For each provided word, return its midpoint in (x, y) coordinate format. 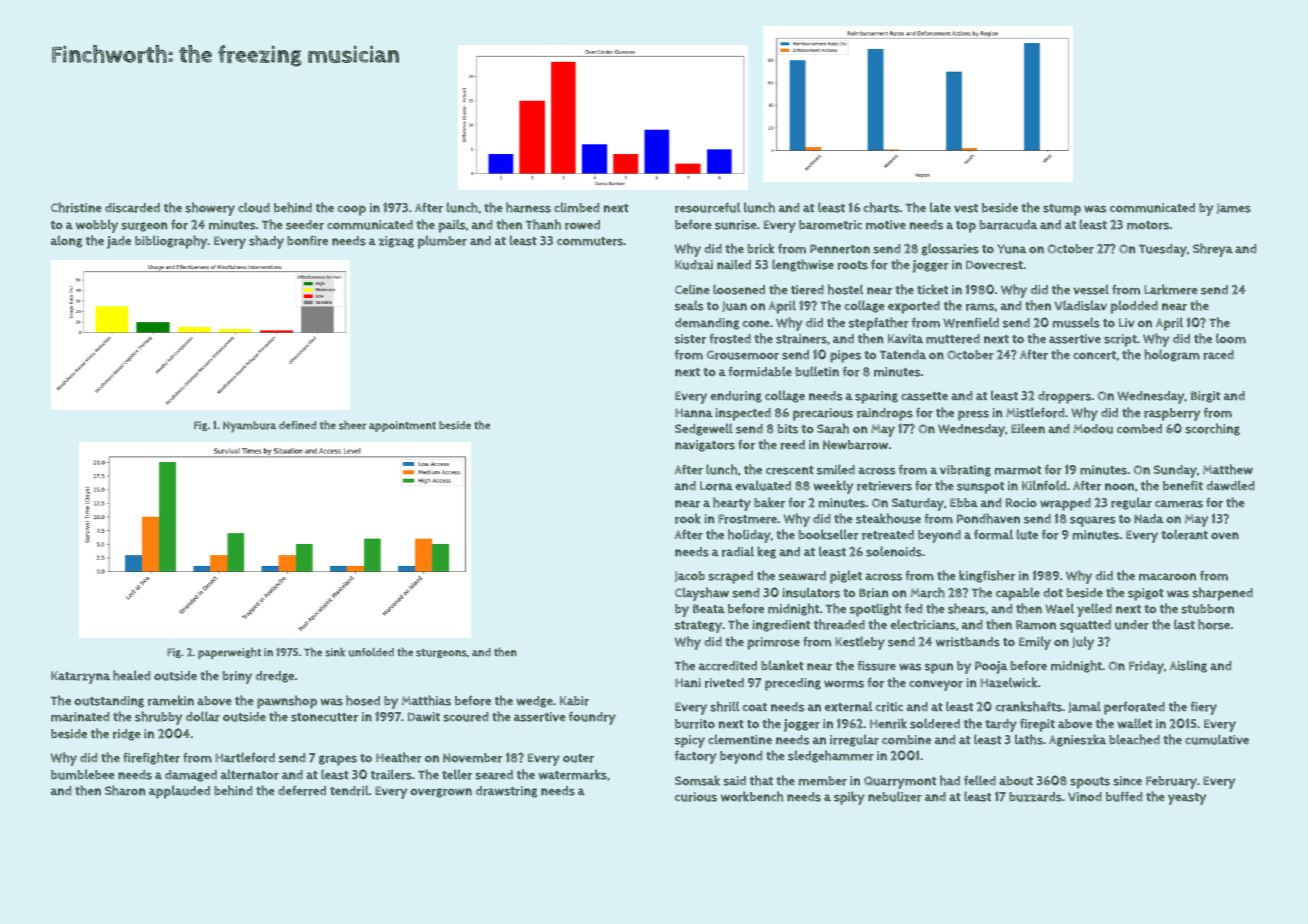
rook (688, 518)
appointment (402, 426)
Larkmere (1171, 289)
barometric (830, 225)
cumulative (1217, 739)
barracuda (1008, 225)
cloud (254, 207)
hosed (363, 700)
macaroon (1167, 577)
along (66, 241)
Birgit (1205, 397)
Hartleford (245, 757)
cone (756, 324)
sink (335, 652)
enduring (736, 397)
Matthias (426, 700)
